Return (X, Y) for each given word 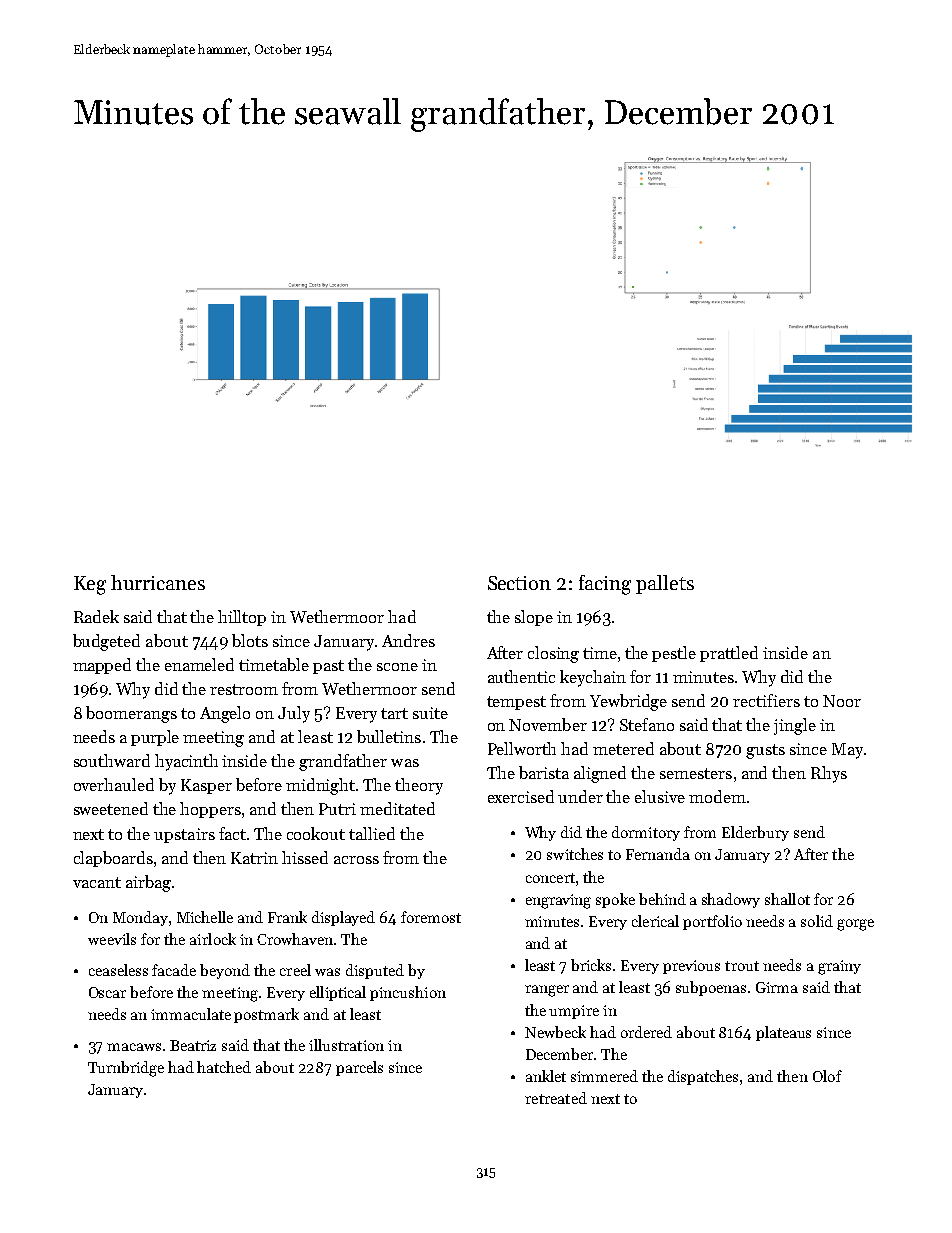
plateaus (783, 1033)
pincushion (408, 993)
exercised (521, 796)
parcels (359, 1068)
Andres (408, 640)
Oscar (107, 992)
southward (112, 760)
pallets (665, 584)
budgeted (106, 642)
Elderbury (755, 833)
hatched (224, 1067)
